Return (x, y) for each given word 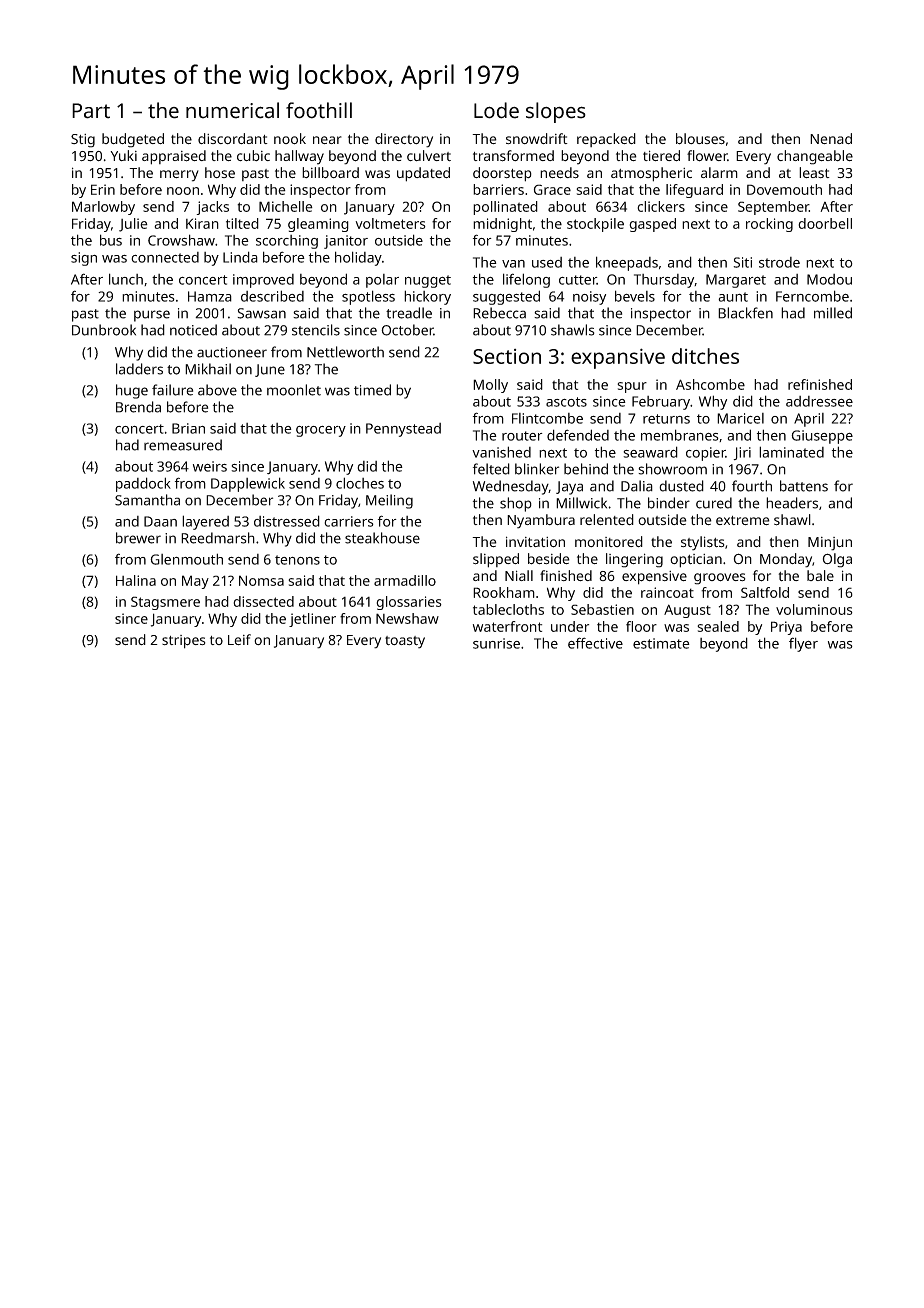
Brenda (138, 407)
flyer (803, 644)
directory (404, 140)
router (522, 436)
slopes (556, 112)
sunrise (496, 643)
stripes (184, 642)
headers (792, 503)
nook (290, 139)
